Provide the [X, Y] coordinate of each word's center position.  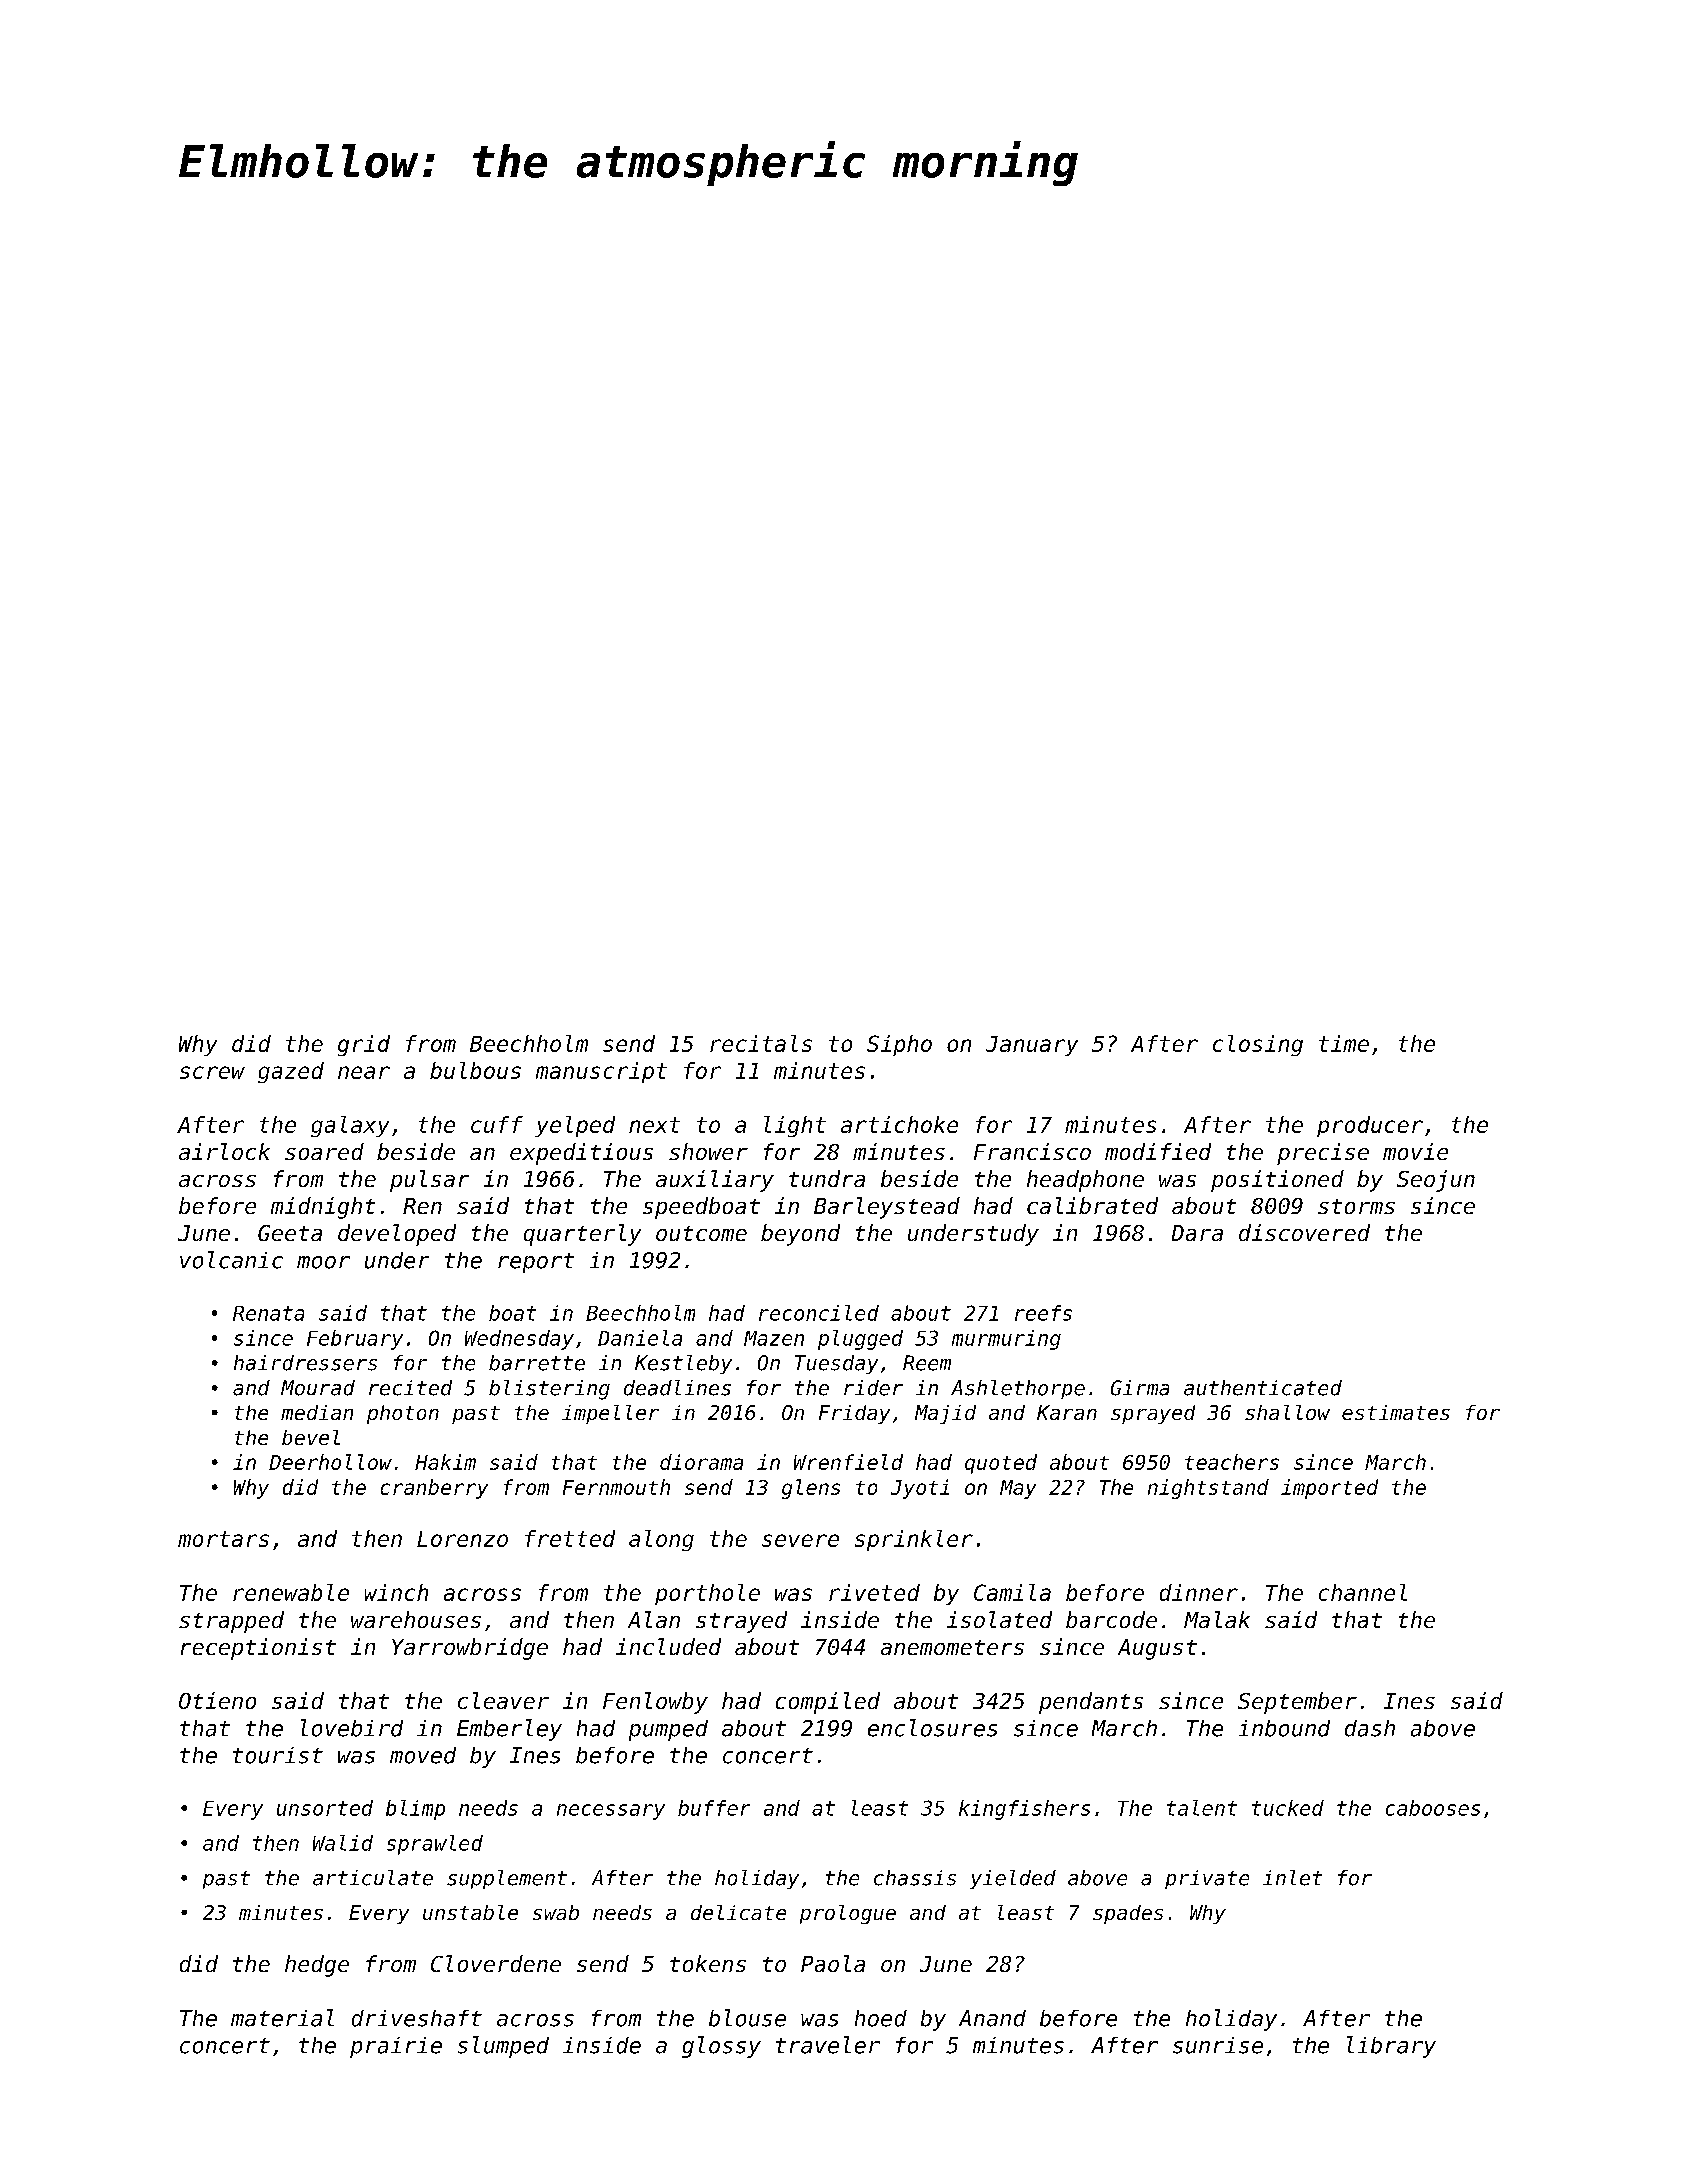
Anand [992, 2018]
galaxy [350, 1126]
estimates [1396, 1412]
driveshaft [417, 2018]
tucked [1288, 1808]
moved [423, 1755]
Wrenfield [848, 1462]
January [1032, 1046]
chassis [915, 1878]
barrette [537, 1363]
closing [1258, 1045]
